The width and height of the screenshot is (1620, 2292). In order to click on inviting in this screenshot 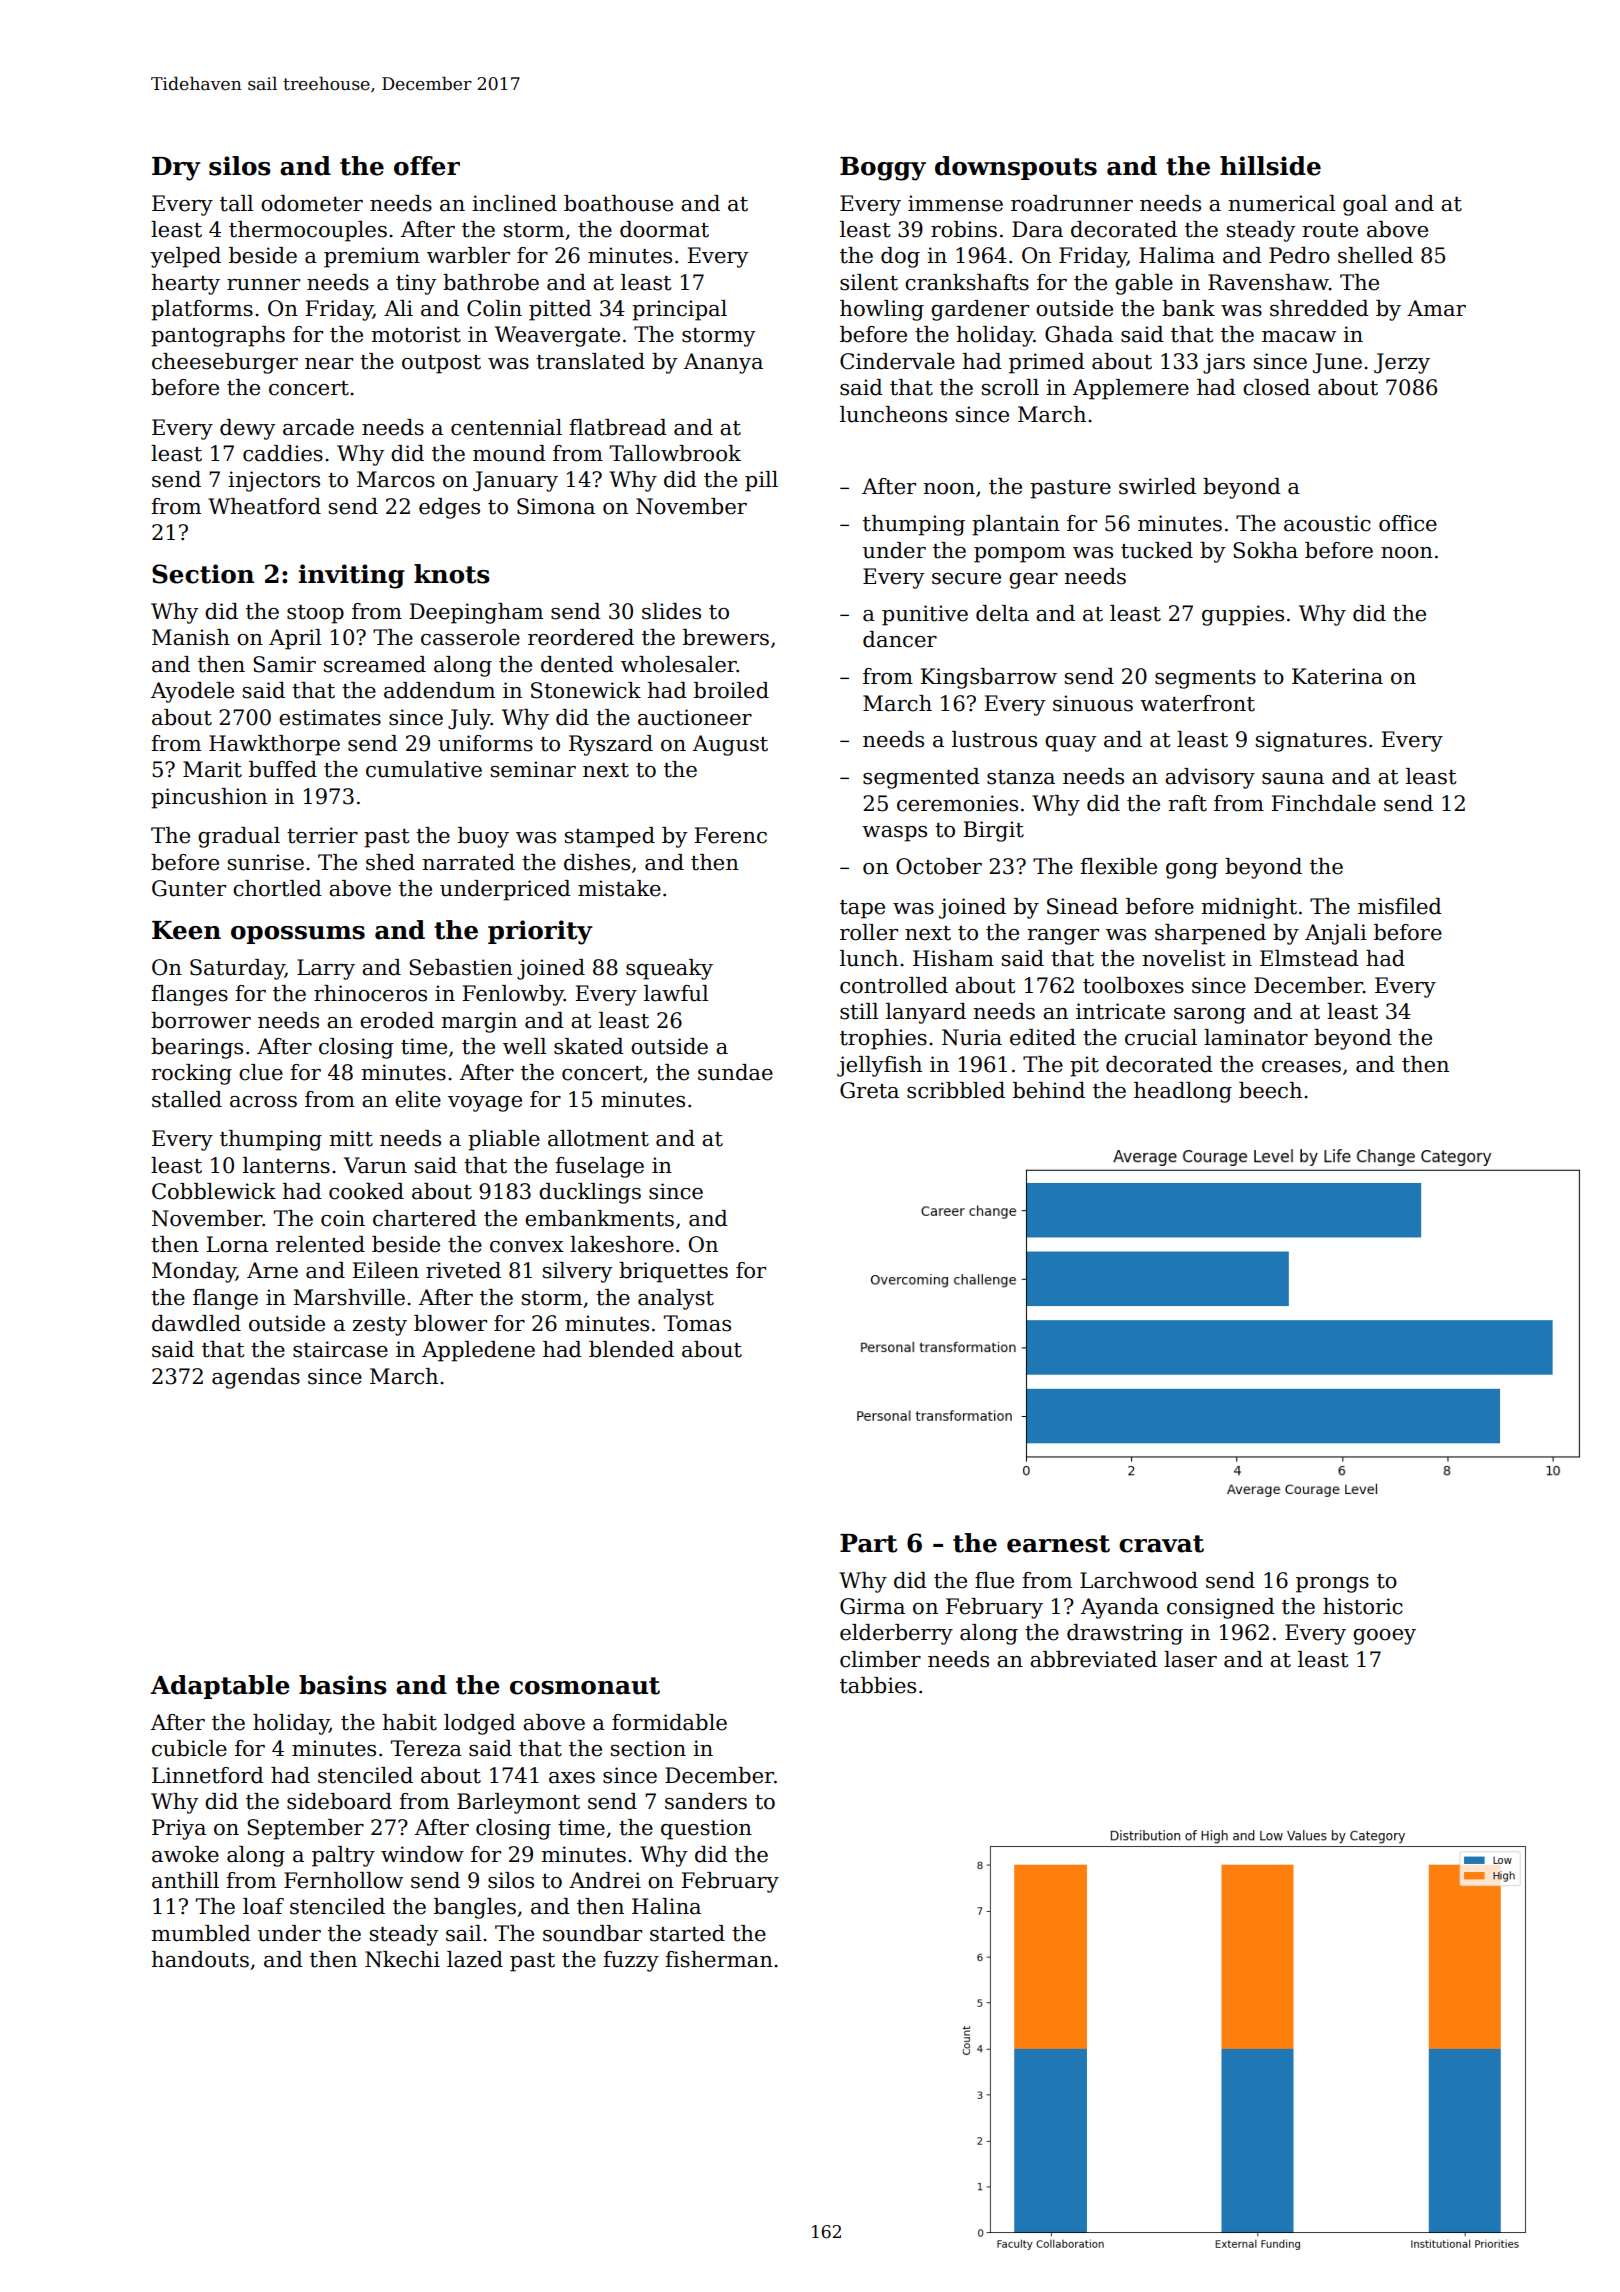, I will do `click(352, 576)`.
